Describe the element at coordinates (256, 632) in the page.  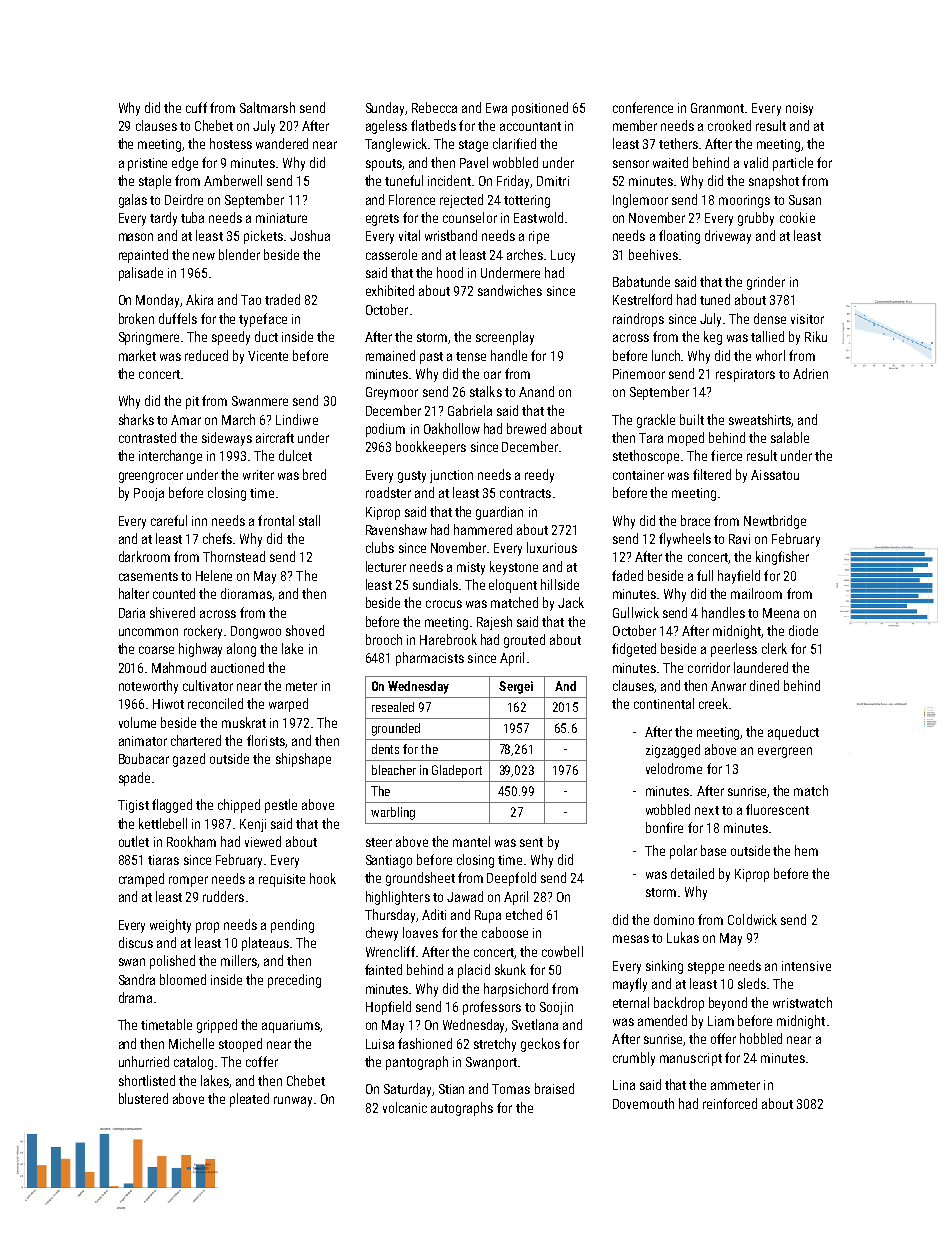
I see `Dongwoo` at that location.
